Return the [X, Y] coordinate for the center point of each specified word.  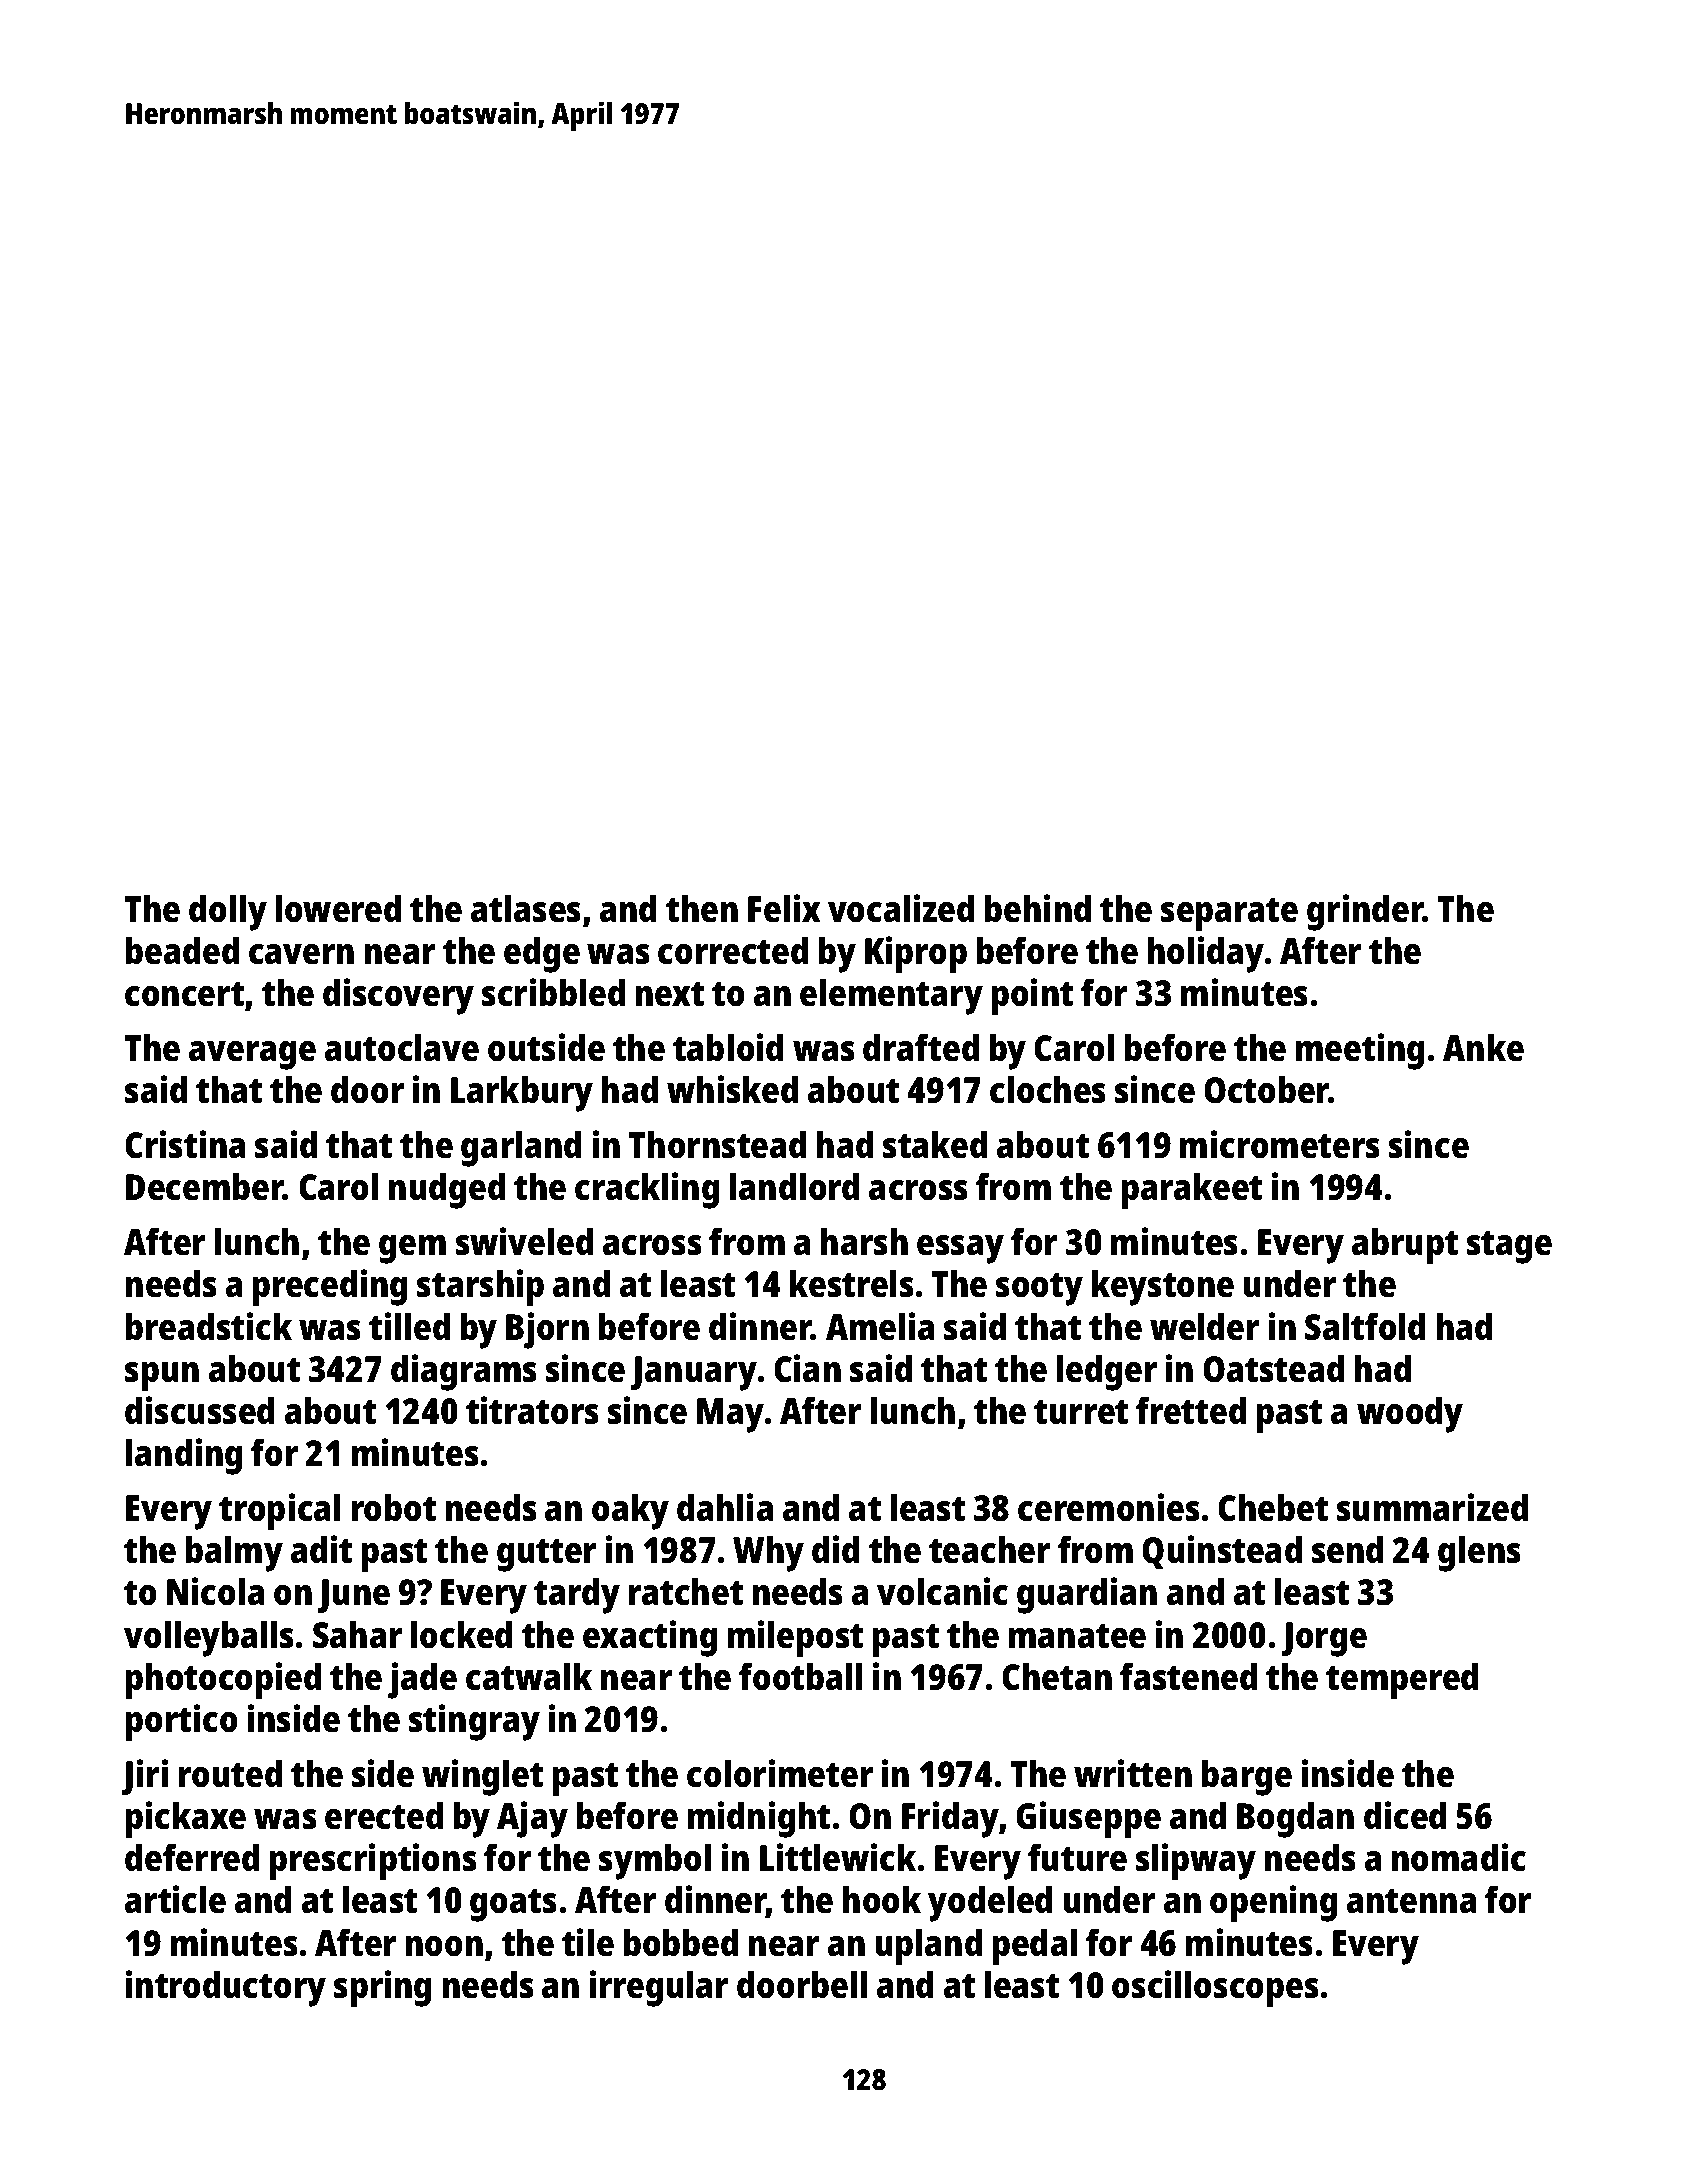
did [835, 1549]
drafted [921, 1047]
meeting [1360, 1051]
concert [184, 994]
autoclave [402, 1048]
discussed [199, 1410]
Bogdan [1295, 1820]
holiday [1206, 954]
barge [1247, 1778]
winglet [482, 1777]
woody [1410, 1415]
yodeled [990, 1904]
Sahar [357, 1635]
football [800, 1676]
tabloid [728, 1047]
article [175, 1899]
